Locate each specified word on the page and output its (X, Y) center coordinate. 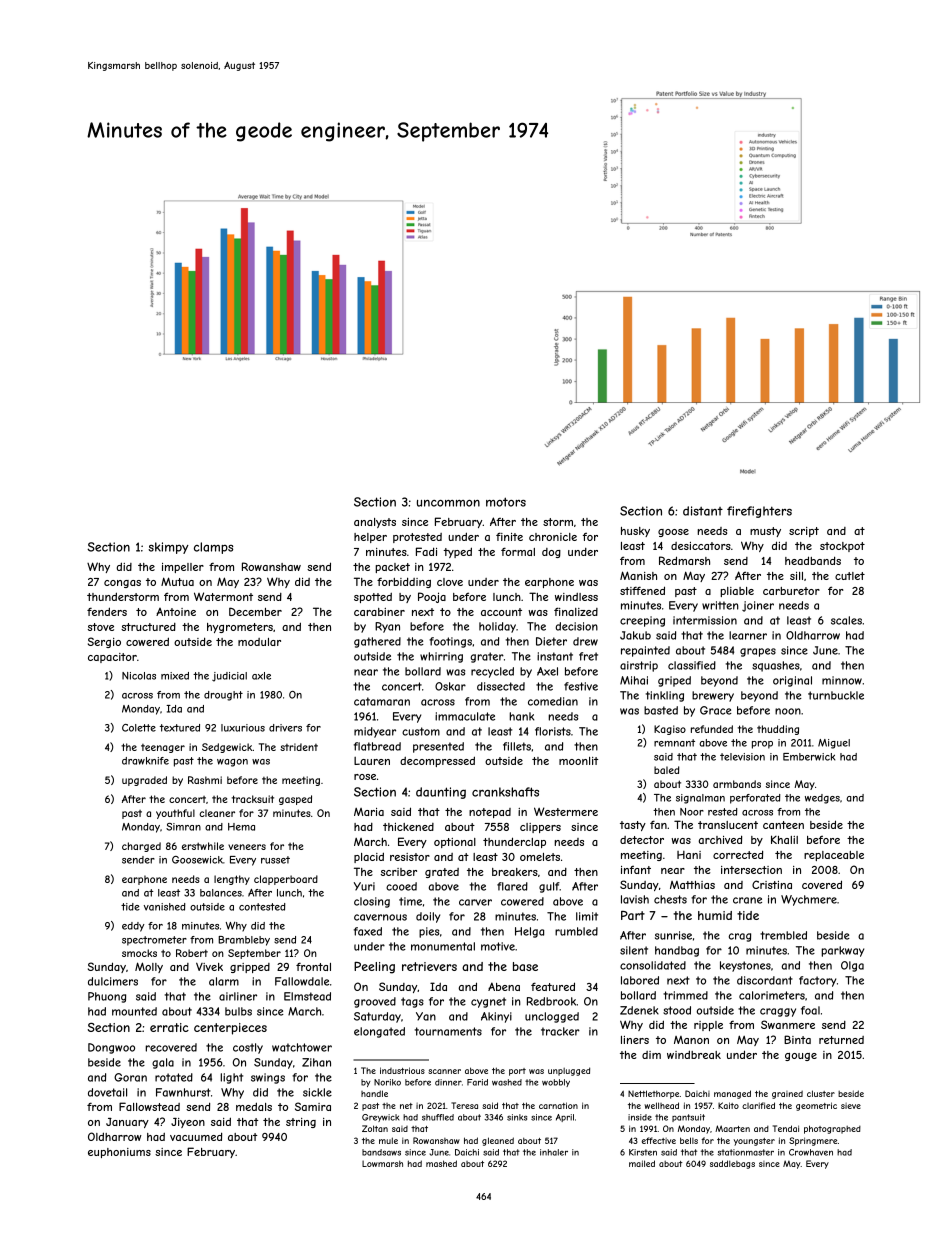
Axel (547, 671)
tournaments (448, 1031)
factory (817, 981)
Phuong (107, 997)
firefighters (759, 512)
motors (506, 502)
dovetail (107, 1092)
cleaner (217, 813)
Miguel (834, 744)
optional (455, 843)
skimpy (168, 548)
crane (747, 900)
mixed (175, 676)
